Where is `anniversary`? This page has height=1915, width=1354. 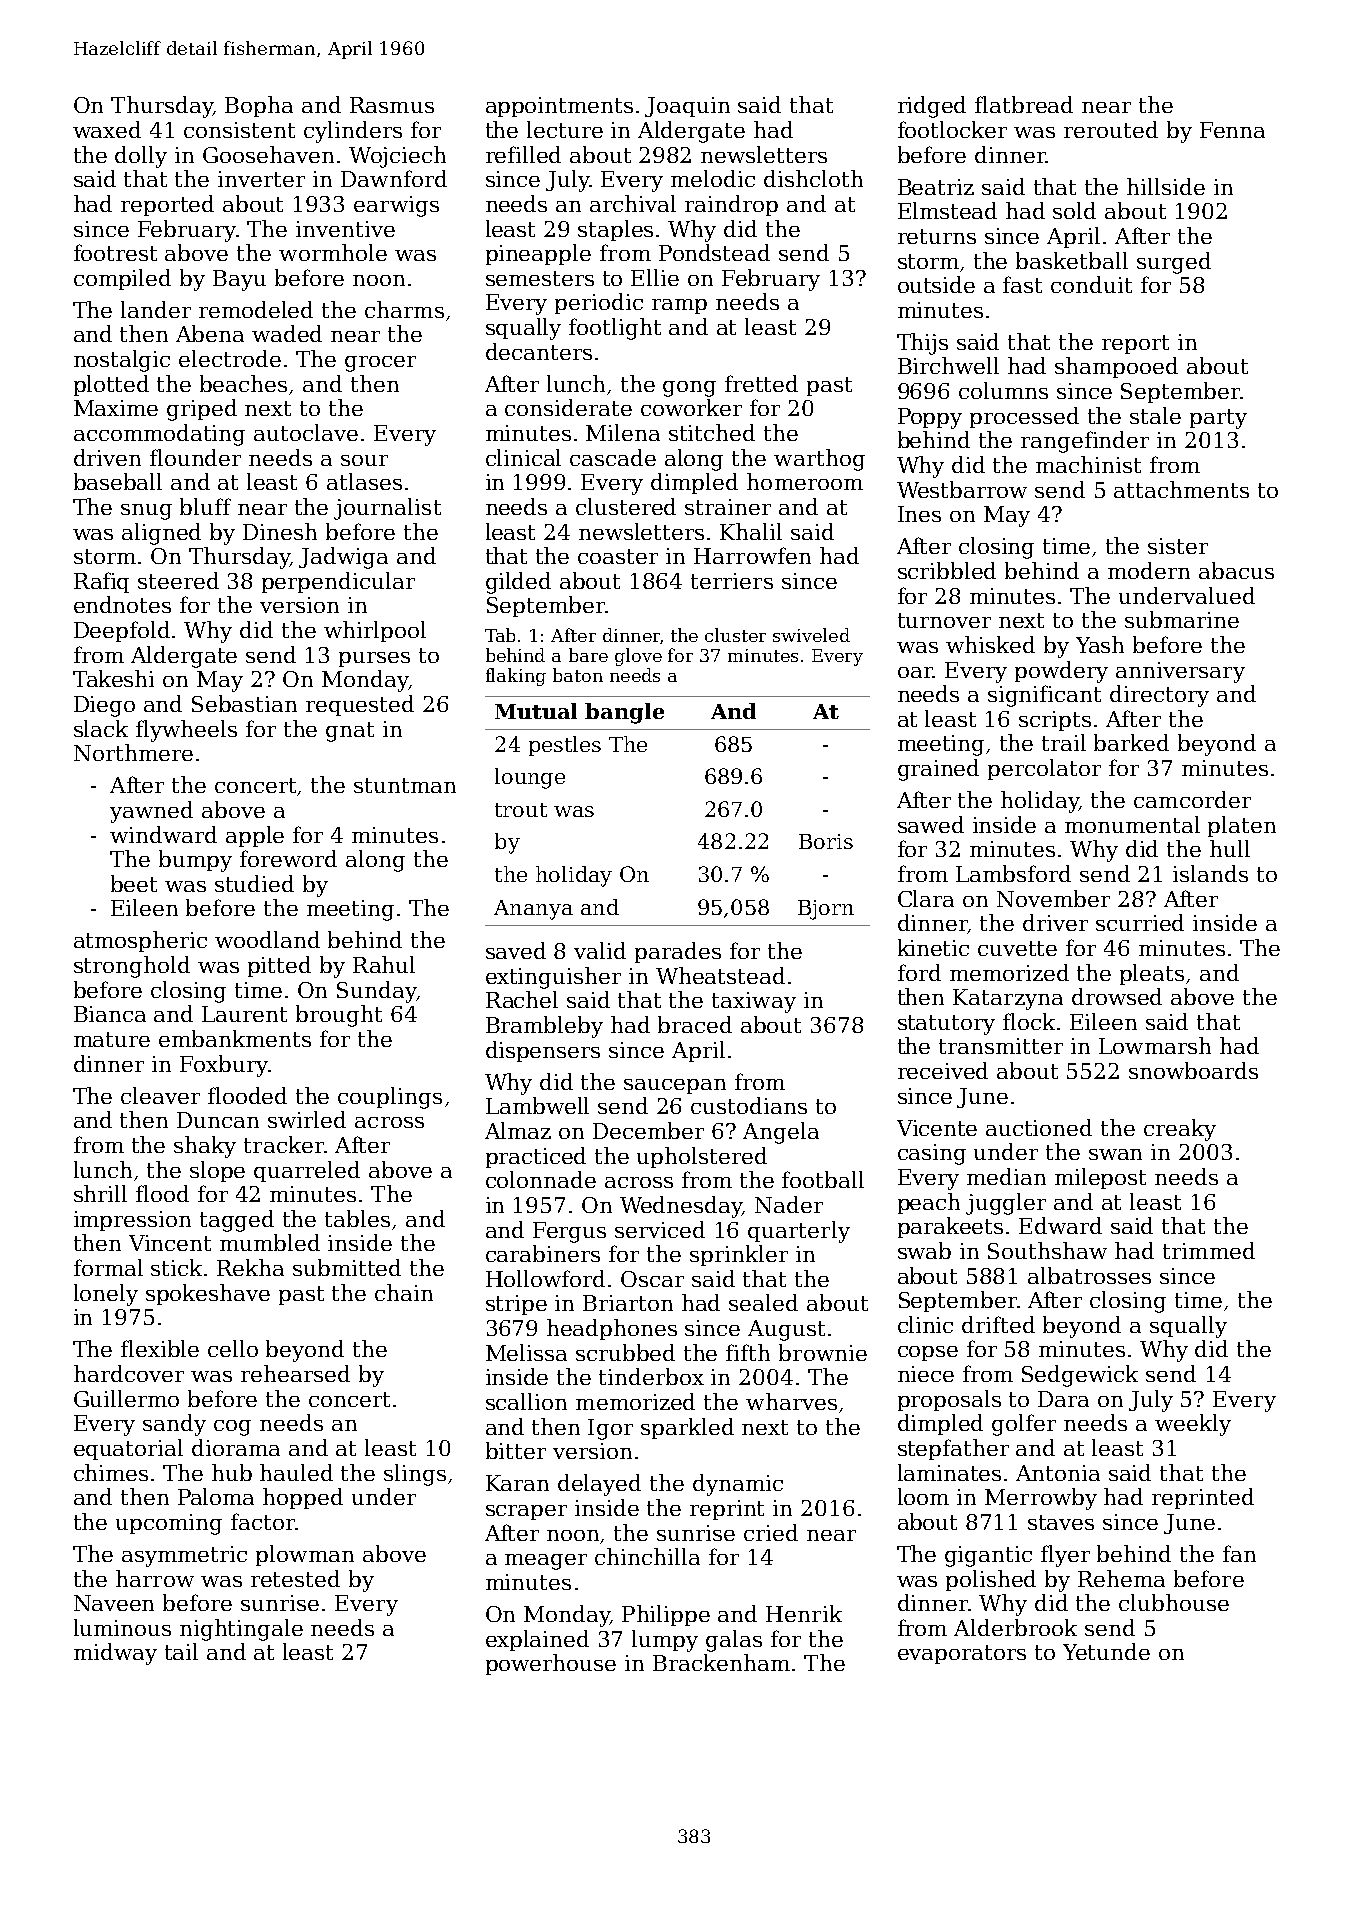 anniversary is located at coordinates (1180, 672).
